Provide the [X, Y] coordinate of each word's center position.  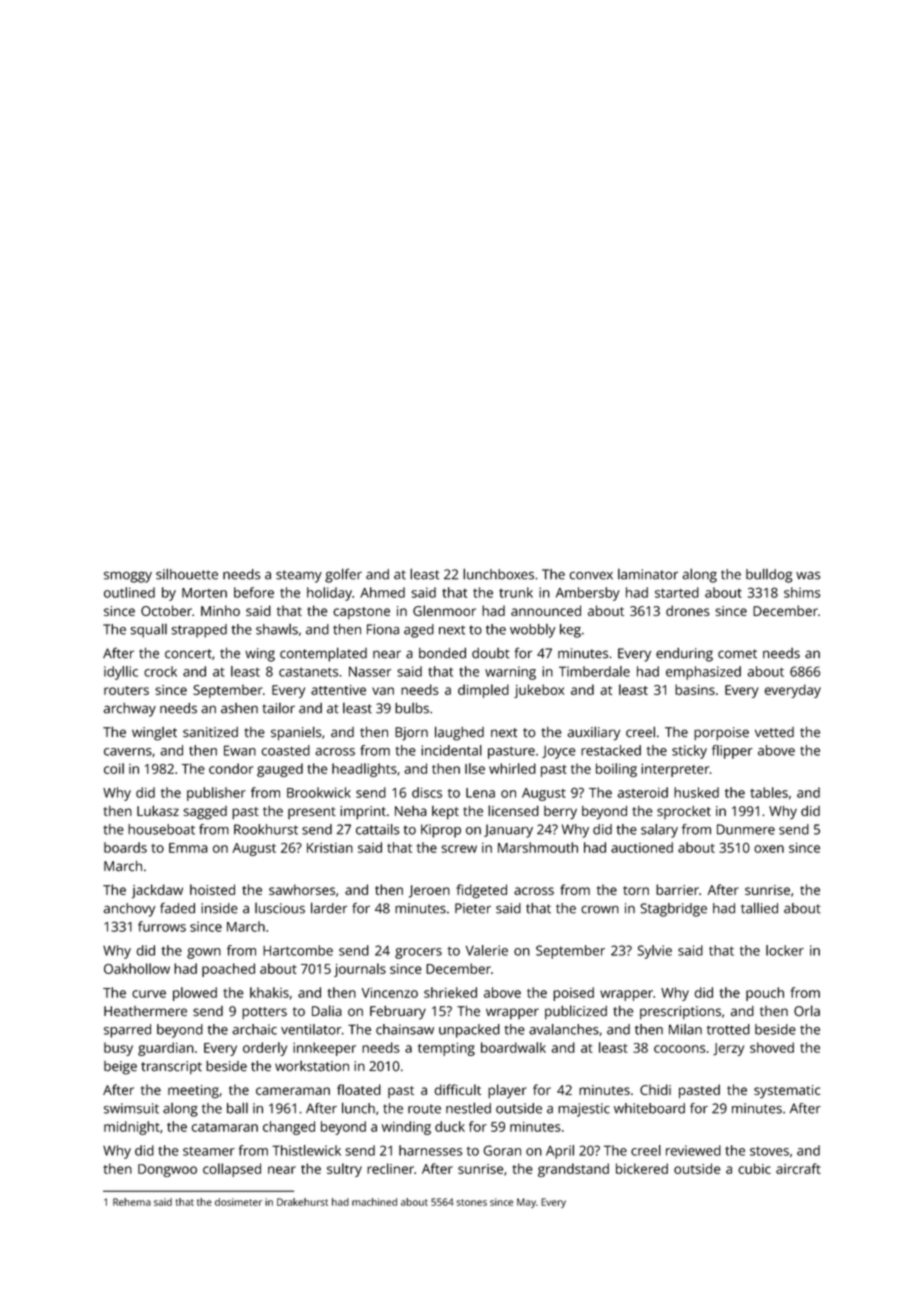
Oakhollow [137, 968]
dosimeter [238, 1202]
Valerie [487, 950]
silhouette [187, 574]
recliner [390, 1168]
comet [737, 654]
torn [636, 890]
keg [570, 631]
